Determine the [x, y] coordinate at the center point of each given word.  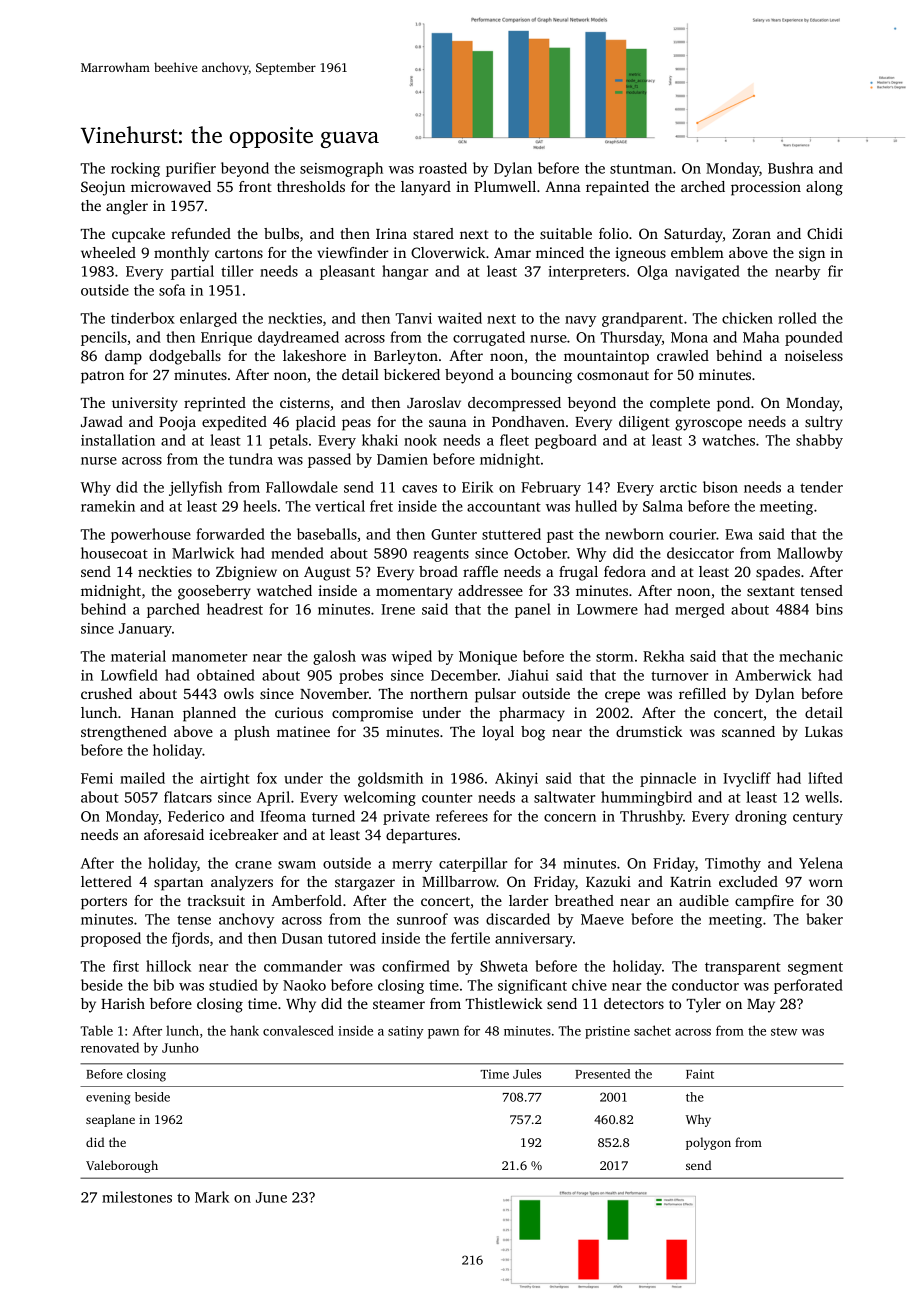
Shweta [504, 966]
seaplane [110, 1120]
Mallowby [810, 554]
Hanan [152, 713]
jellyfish [195, 488]
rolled [797, 318]
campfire [764, 902]
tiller [237, 271]
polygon [708, 1143]
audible [704, 900]
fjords [190, 939]
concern [570, 818]
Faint [700, 1074]
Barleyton [406, 357]
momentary [414, 593]
